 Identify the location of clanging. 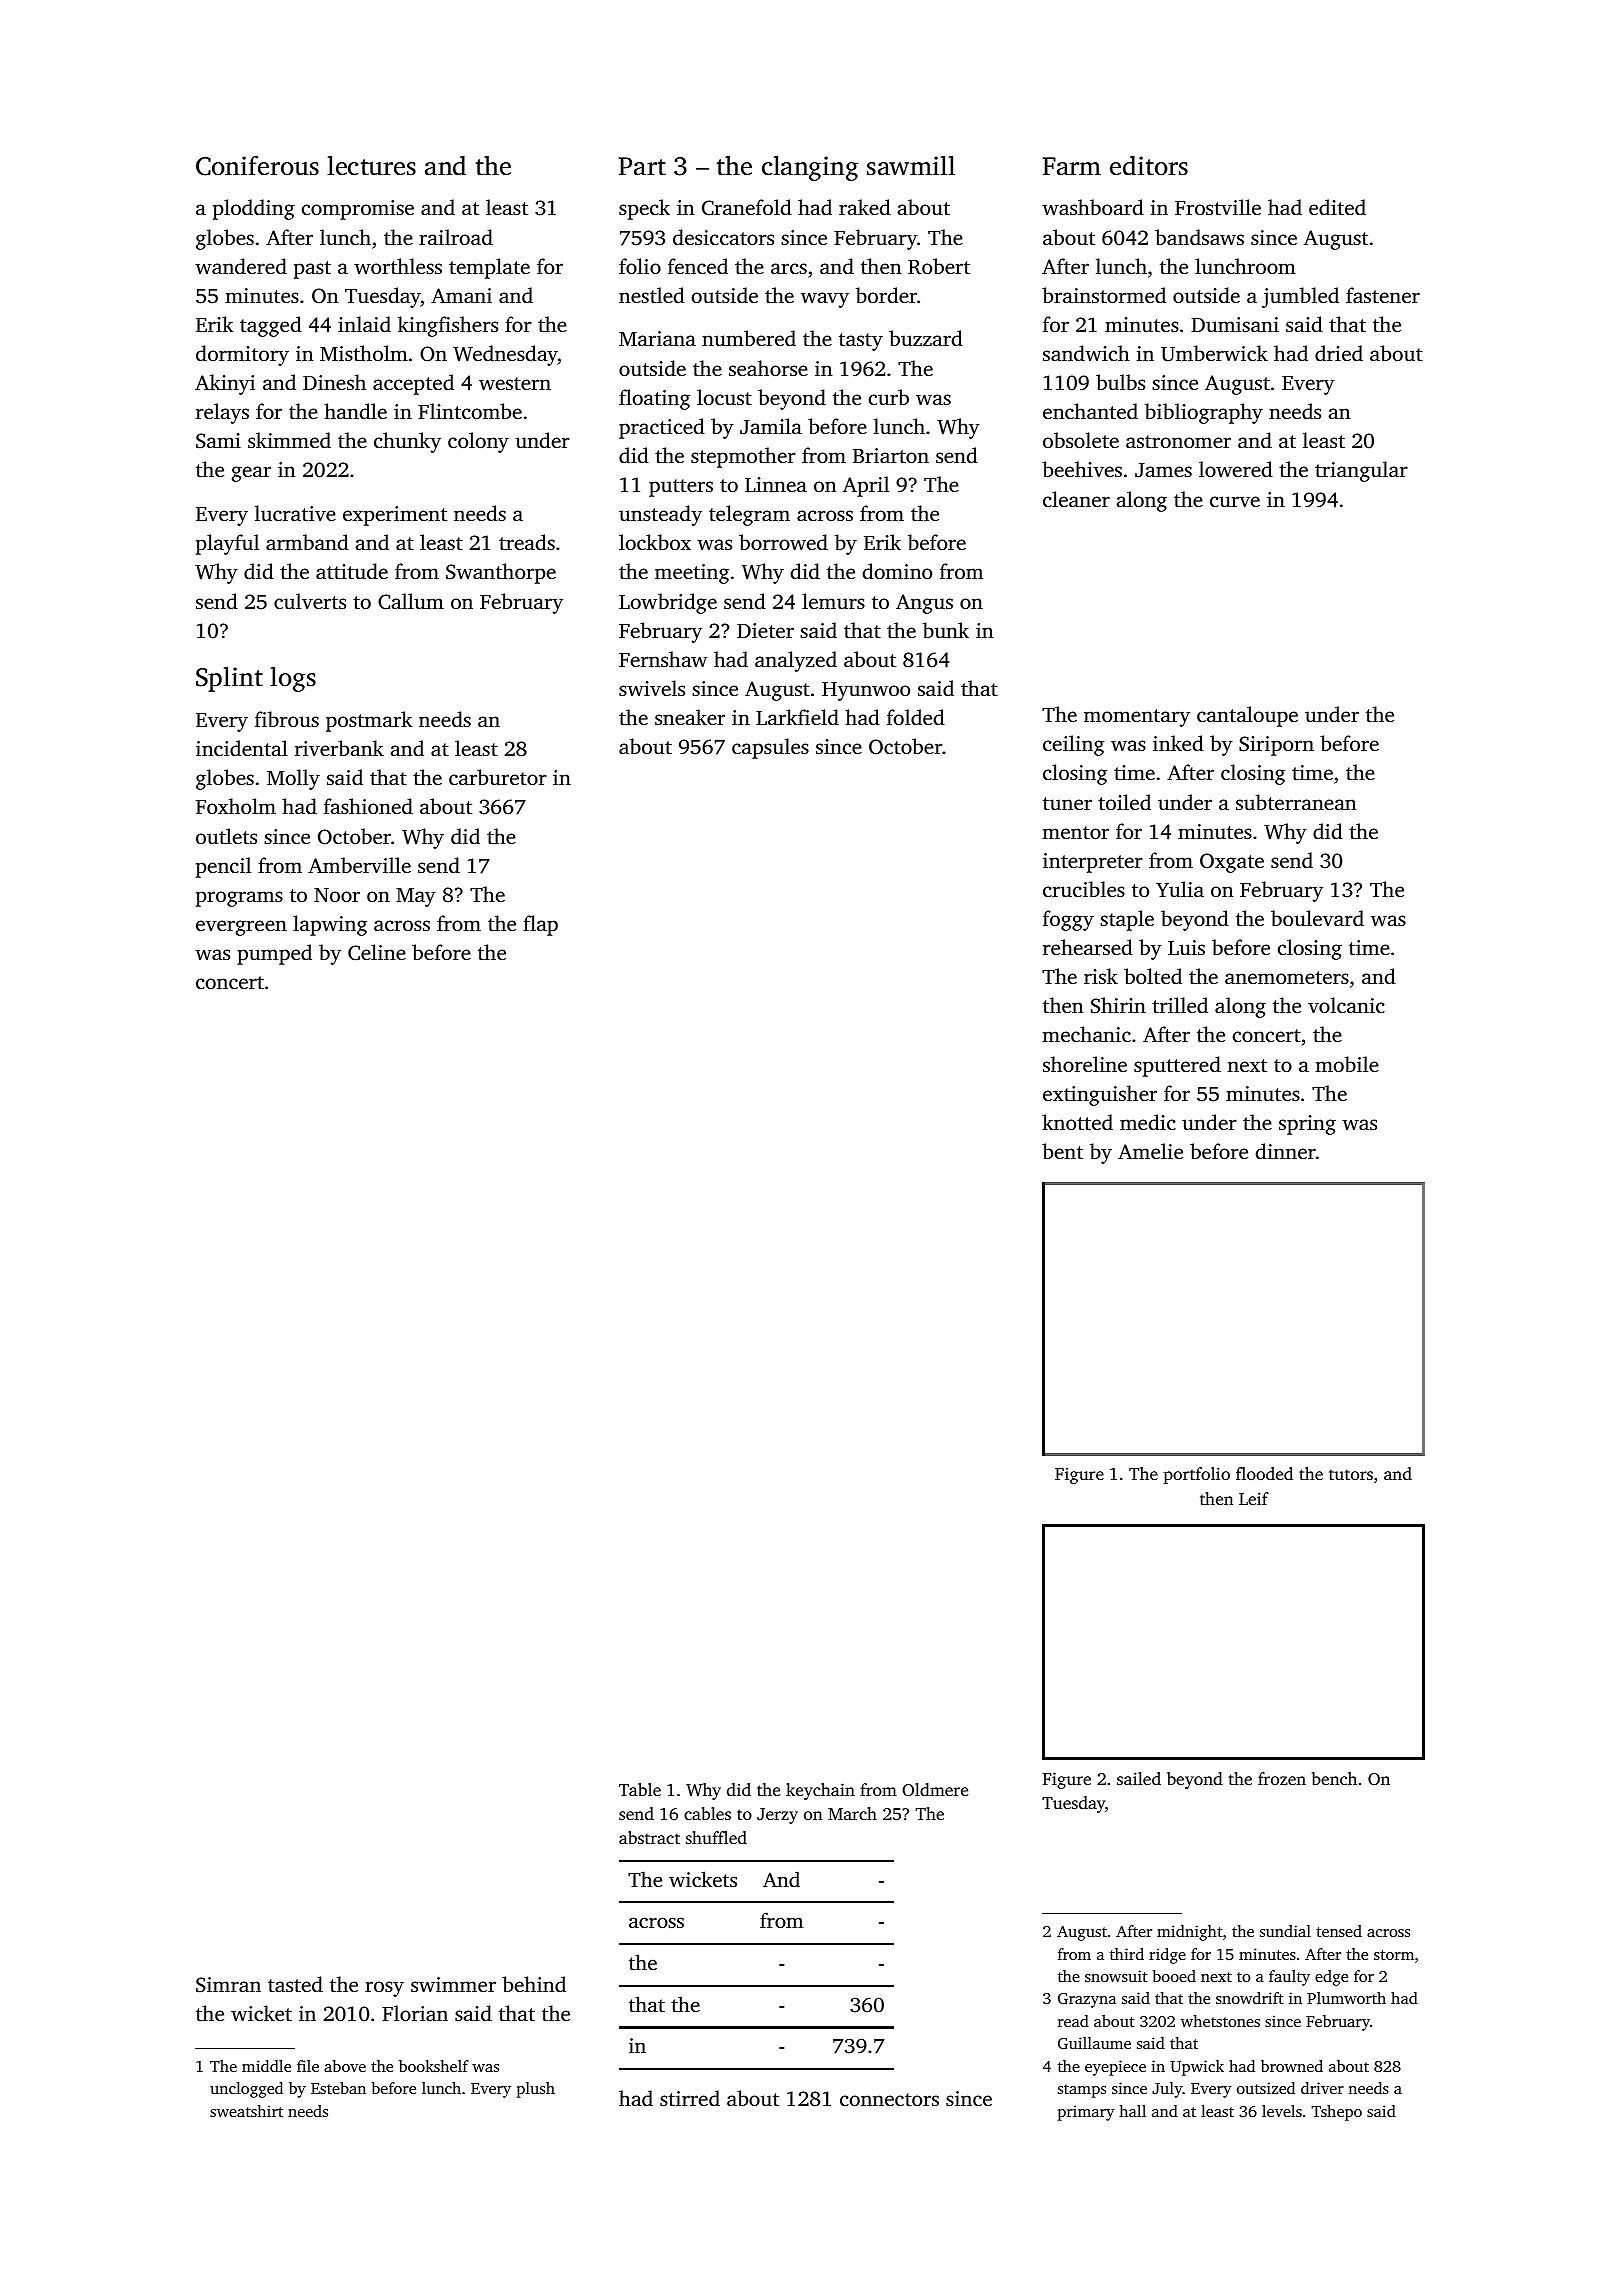
(810, 168).
